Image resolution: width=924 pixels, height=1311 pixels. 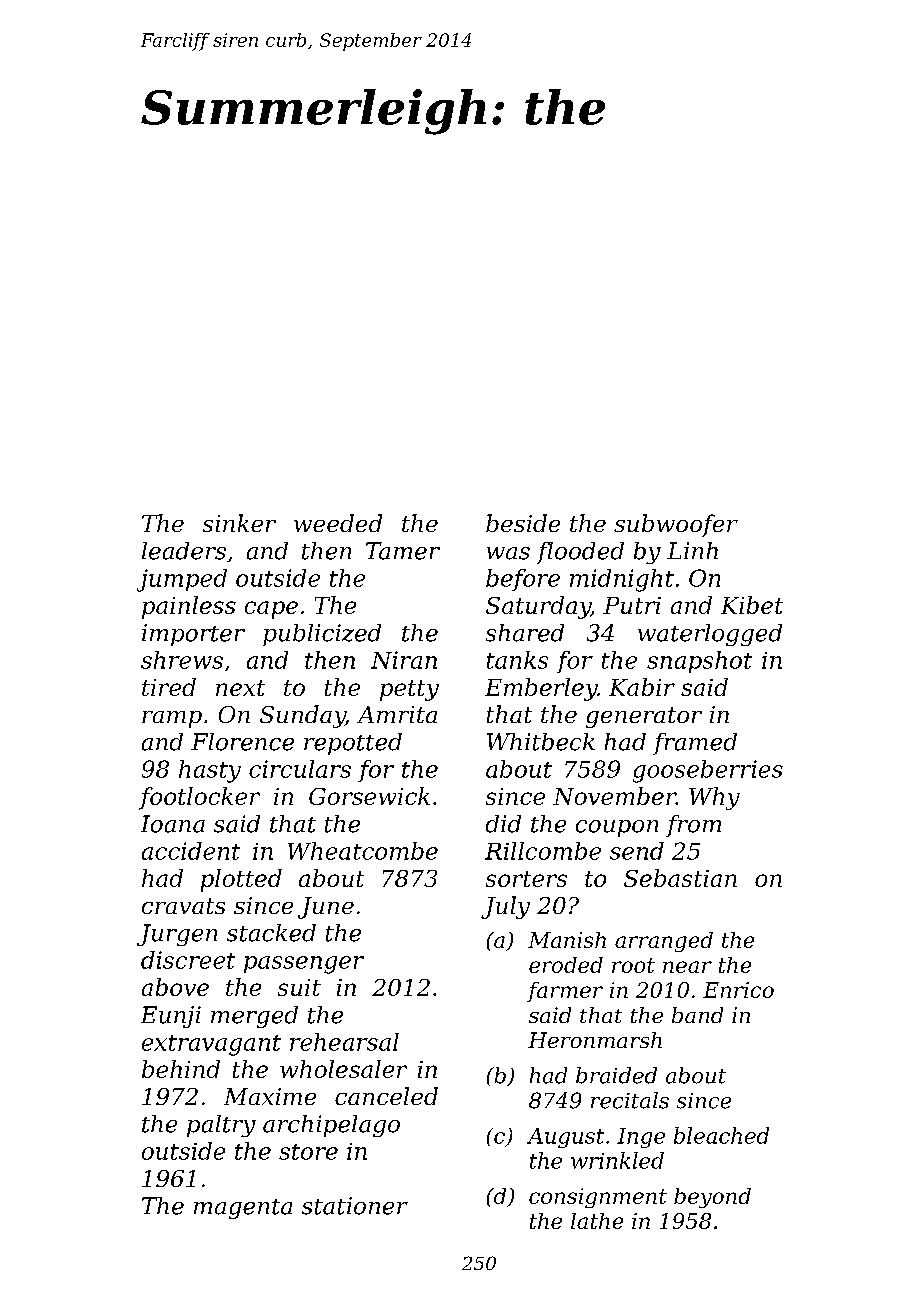 What do you see at coordinates (710, 635) in the screenshot?
I see `waterlogged` at bounding box center [710, 635].
